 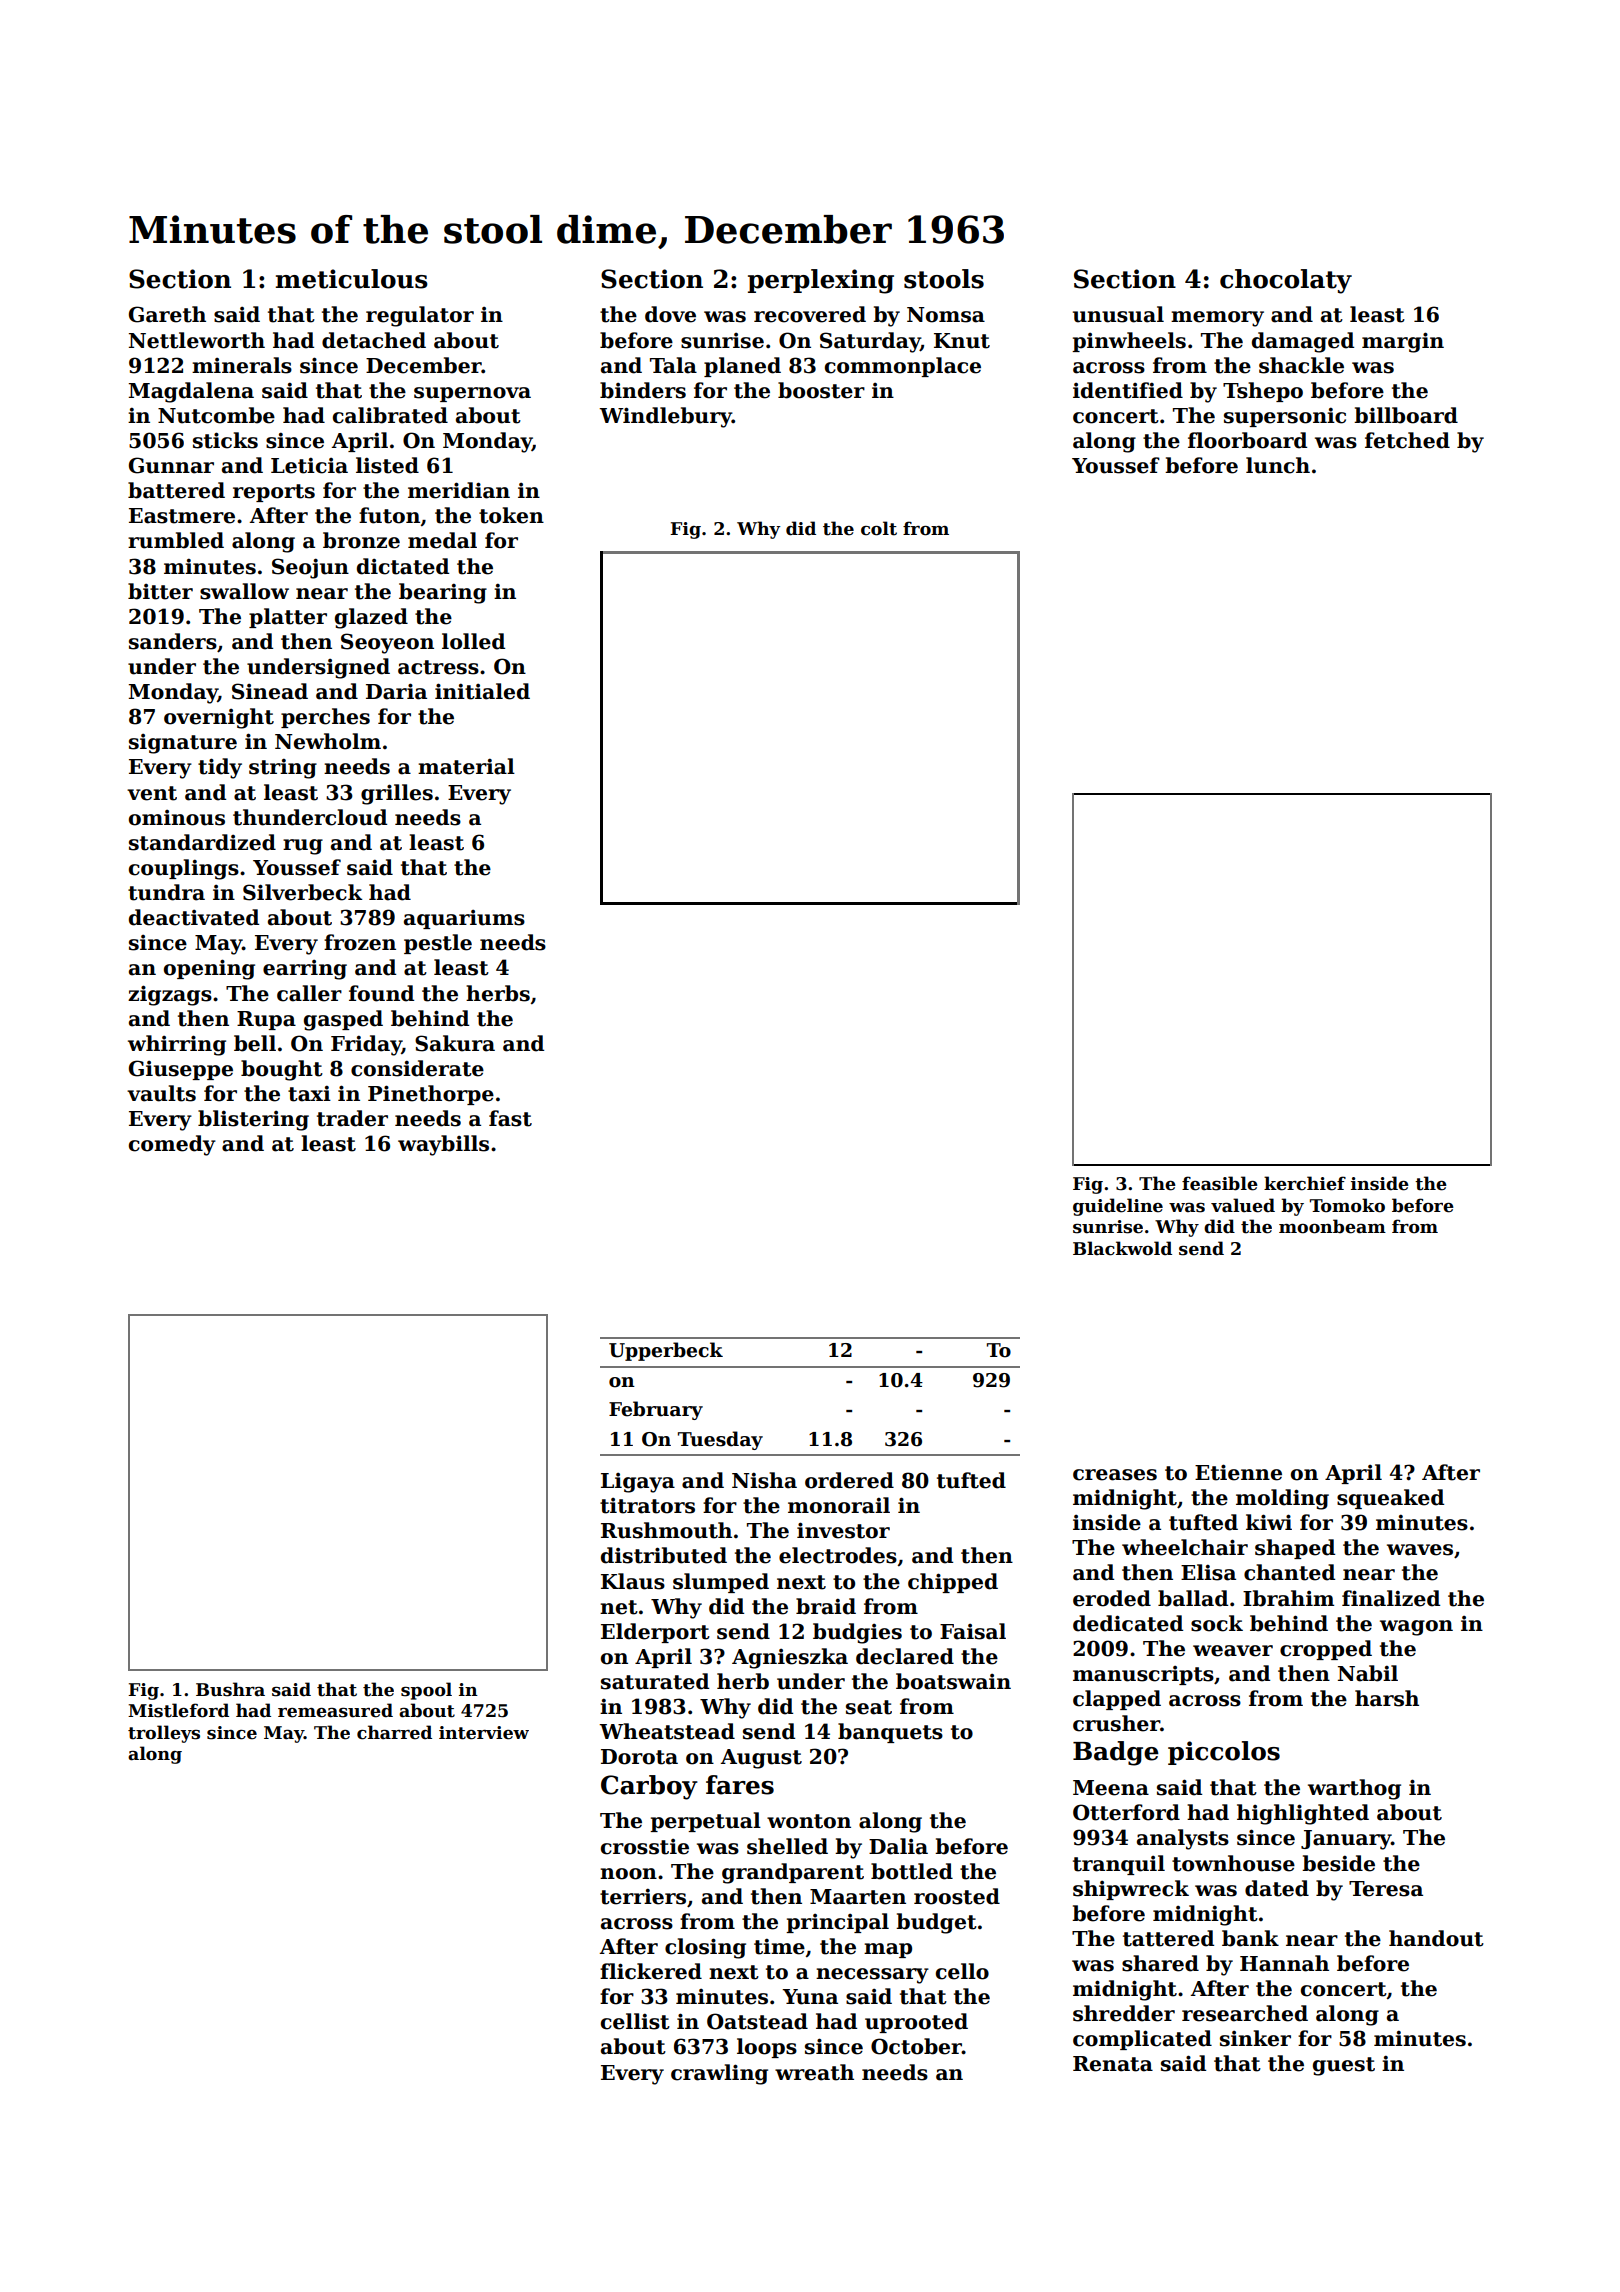 What do you see at coordinates (510, 1118) in the screenshot?
I see `fast` at bounding box center [510, 1118].
